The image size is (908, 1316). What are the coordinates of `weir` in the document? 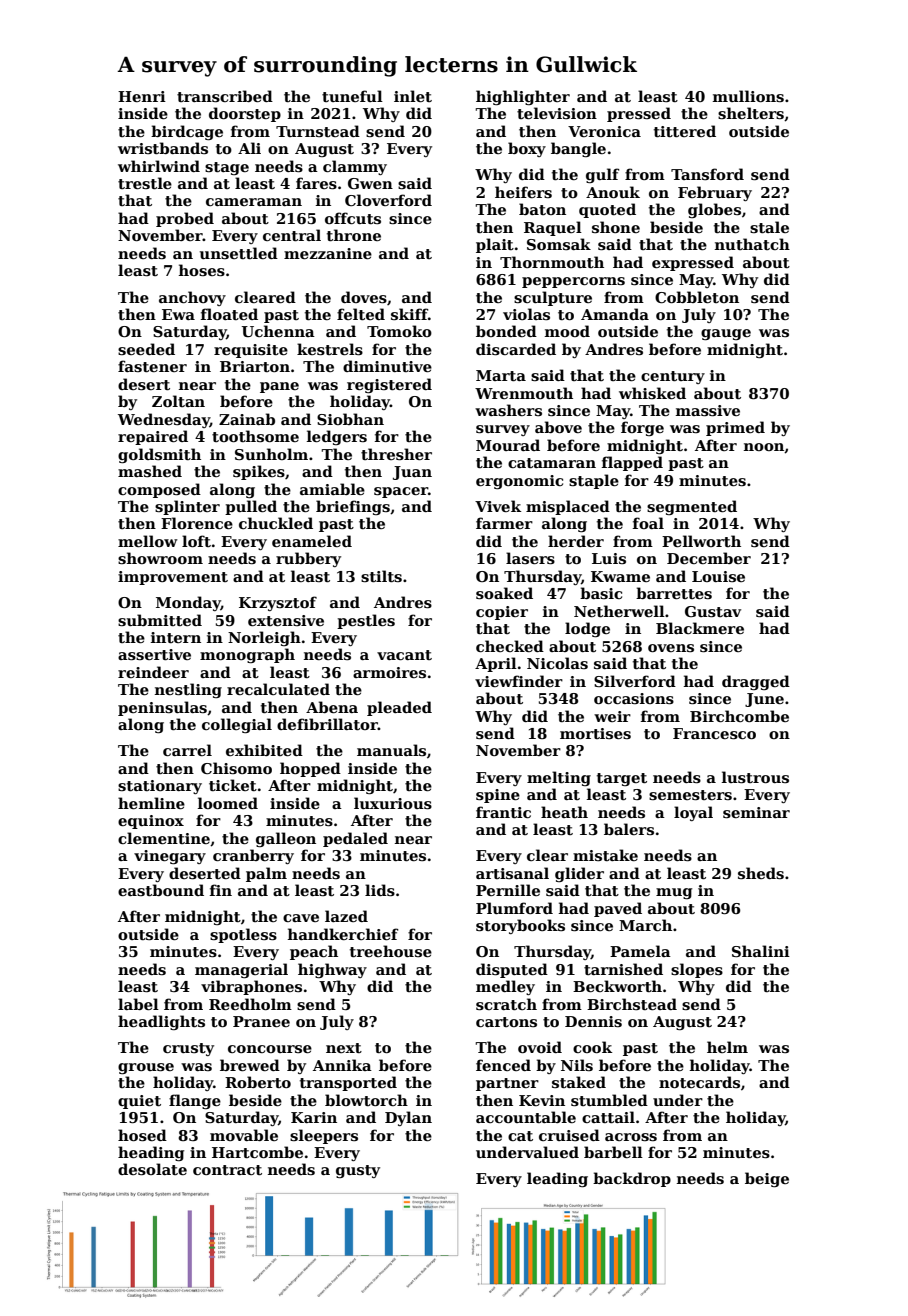 It's located at (612, 716).
